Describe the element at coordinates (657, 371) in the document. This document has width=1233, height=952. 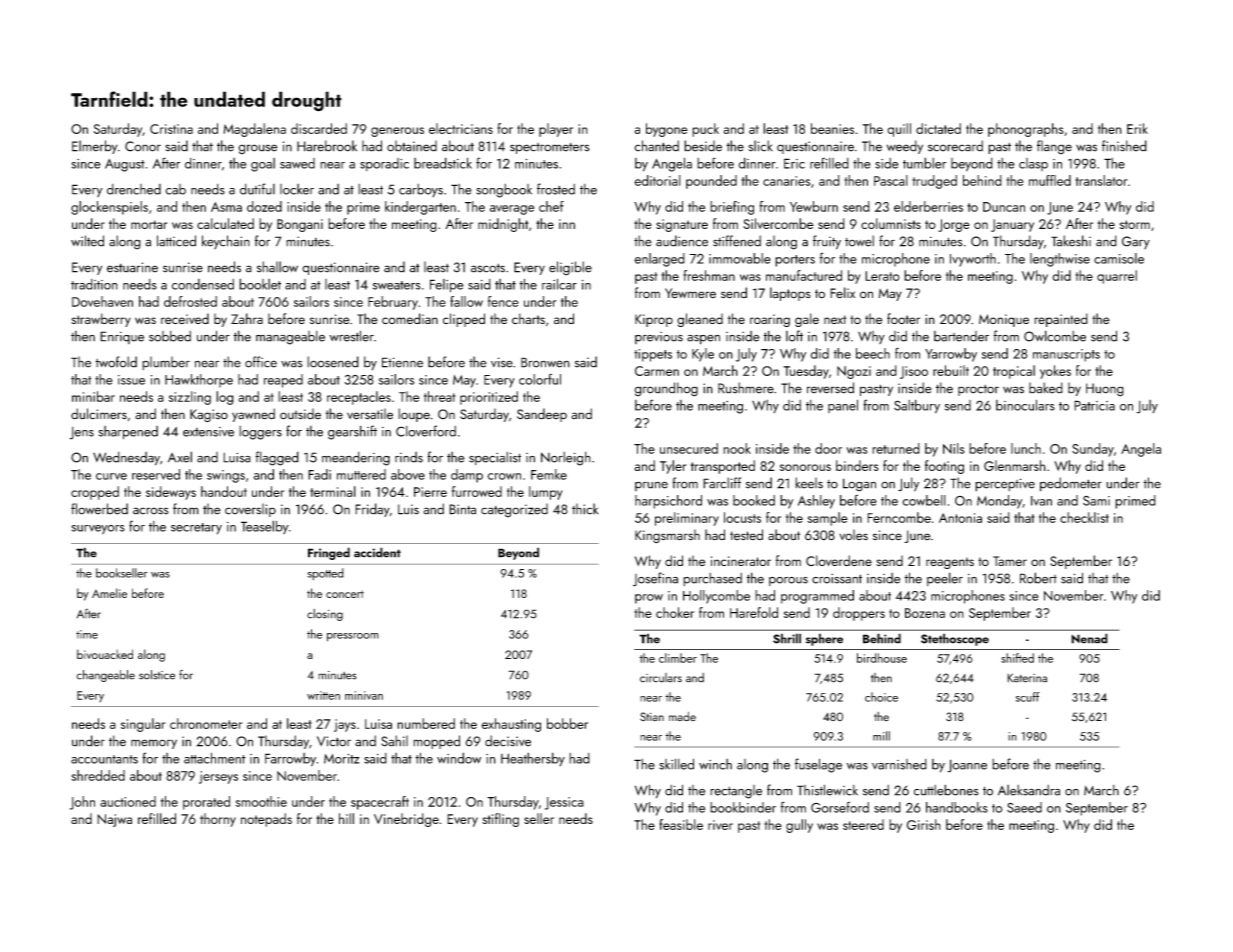
I see `Carmen` at that location.
